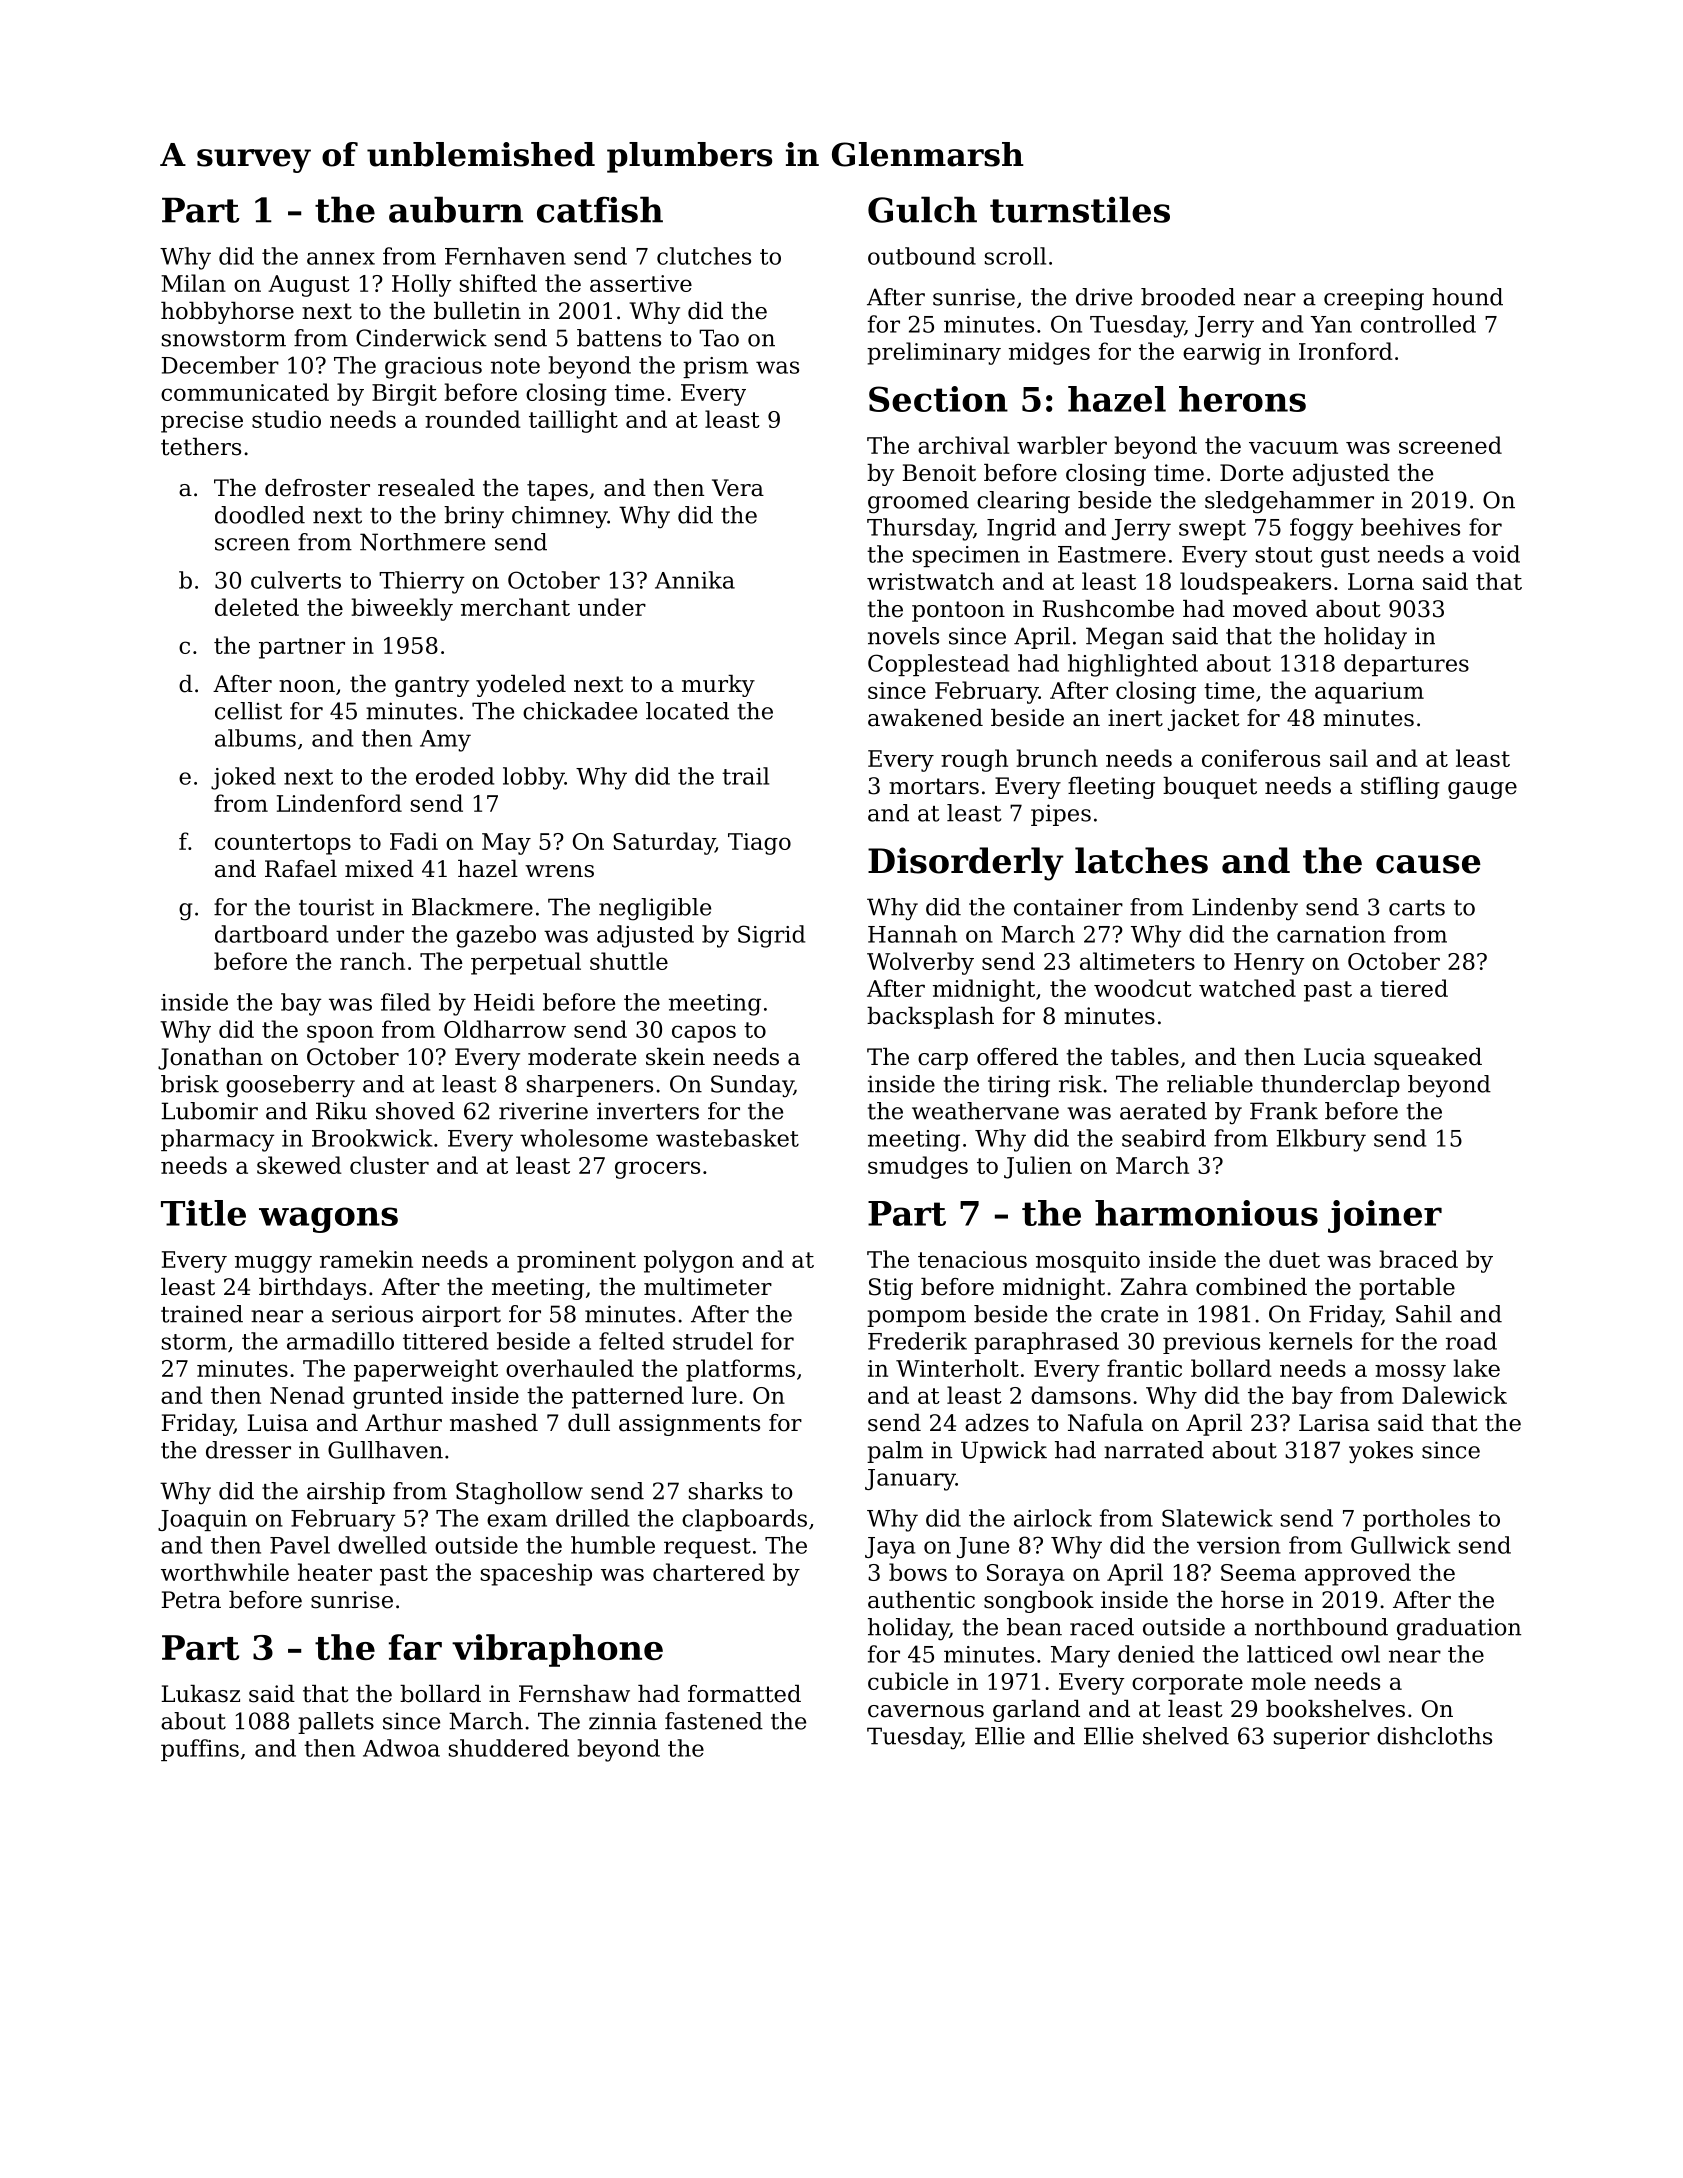 This screenshot has height=2178, width=1683. What do you see at coordinates (445, 741) in the screenshot?
I see `Amy` at bounding box center [445, 741].
